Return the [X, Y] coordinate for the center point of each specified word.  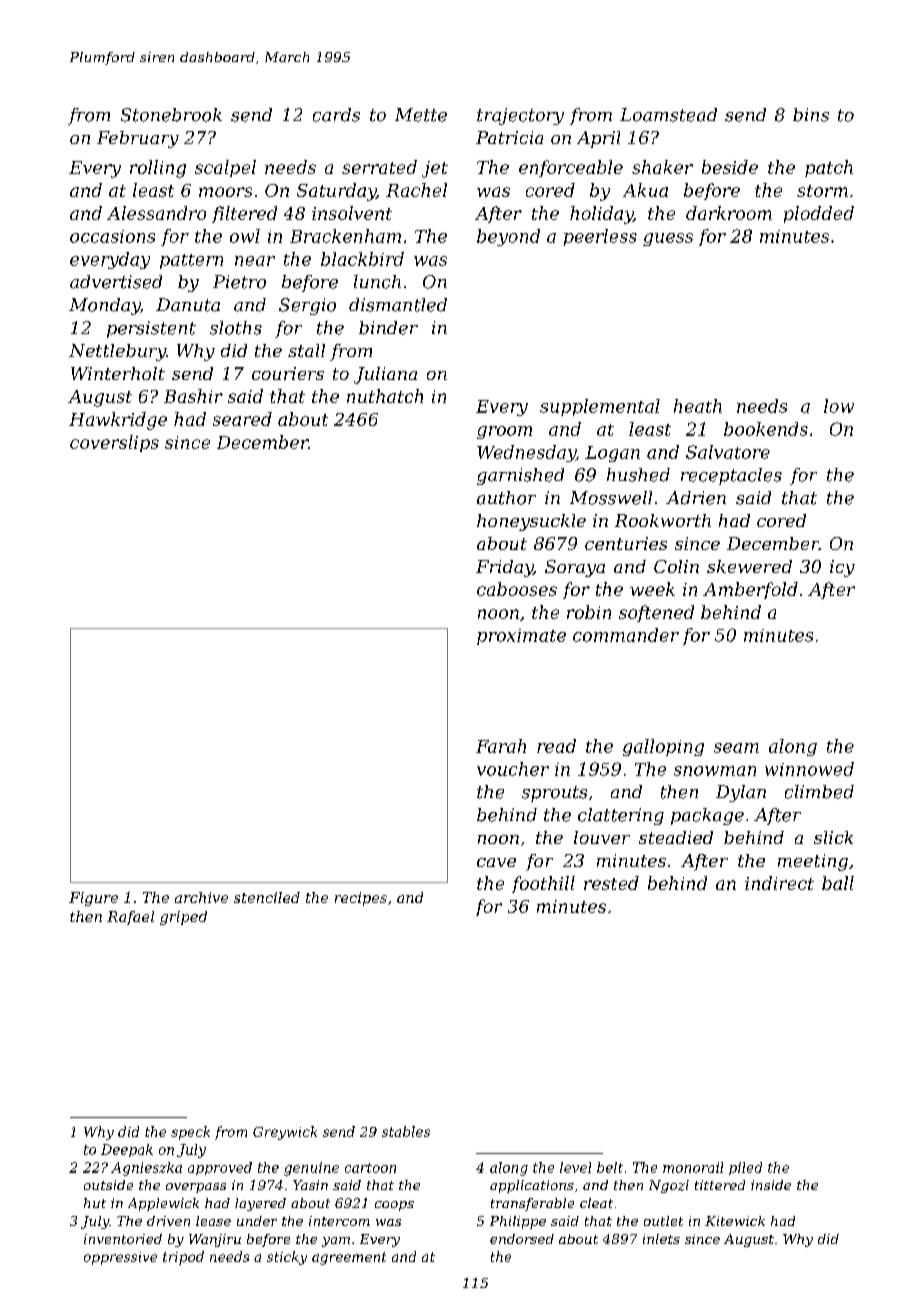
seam [736, 748]
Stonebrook [171, 115]
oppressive [120, 1258]
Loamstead [668, 115]
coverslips [114, 443]
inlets [661, 1239]
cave [496, 862]
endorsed [522, 1239]
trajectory [520, 116]
